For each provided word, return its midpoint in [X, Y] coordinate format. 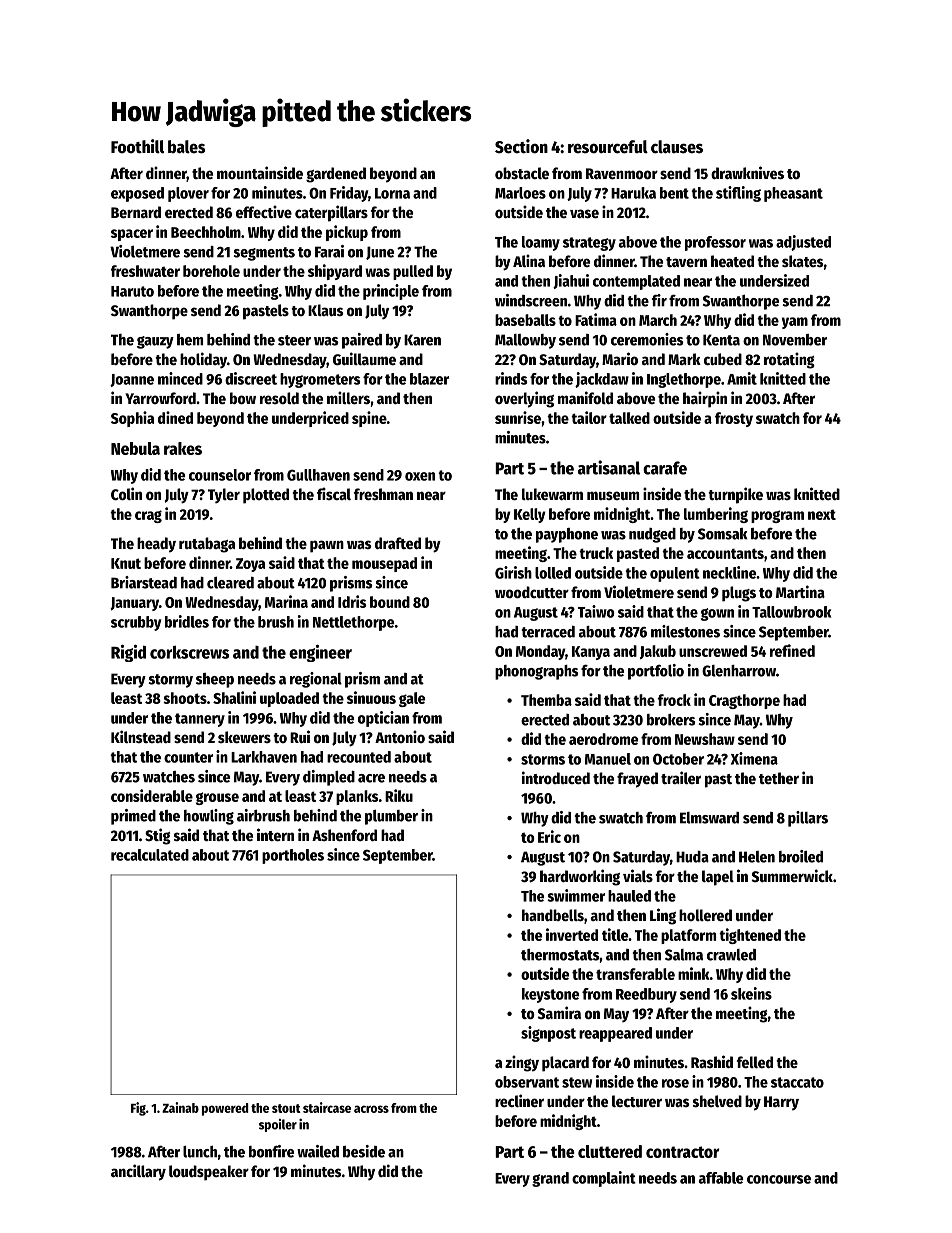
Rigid [128, 653]
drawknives [747, 172]
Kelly [530, 515]
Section [521, 146]
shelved [717, 1101]
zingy [522, 1063]
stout [286, 1108]
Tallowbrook [791, 612]
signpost [548, 1034]
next [822, 515]
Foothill [137, 146]
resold [279, 398]
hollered [705, 915]
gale [412, 699]
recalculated [150, 855]
